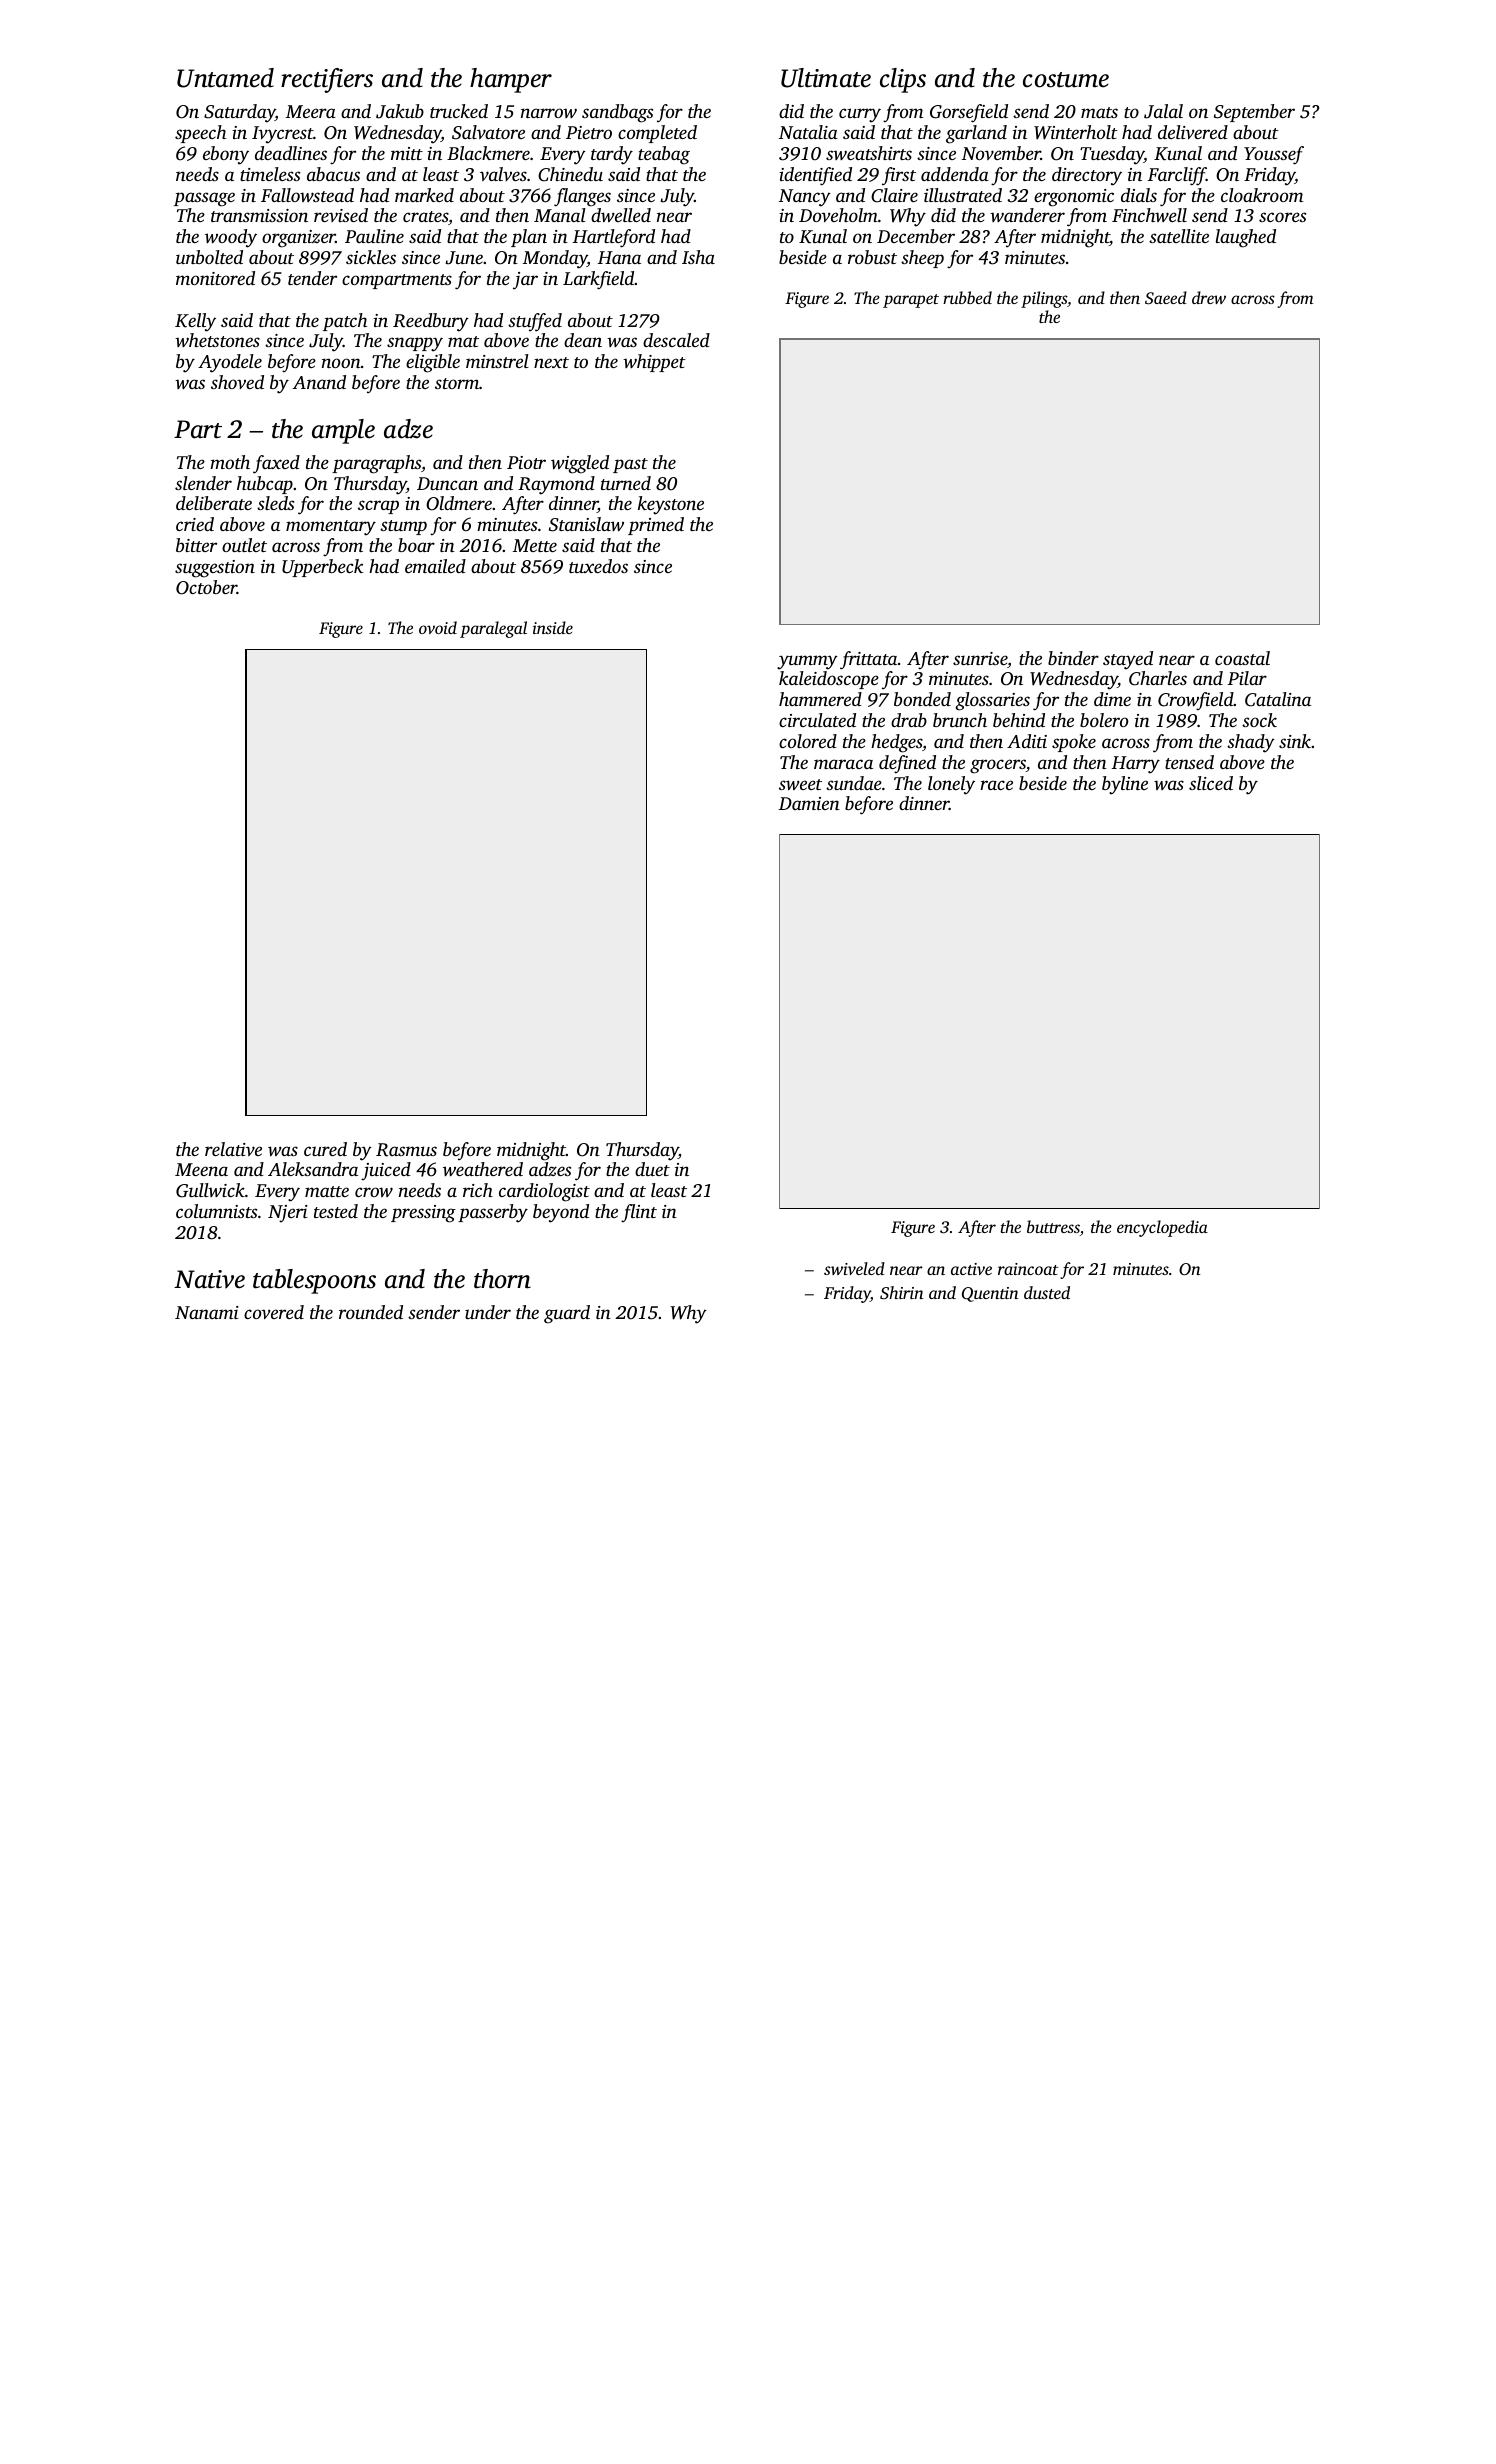 This screenshot has width=1496, height=2464. What do you see at coordinates (1066, 80) in the screenshot?
I see `costume` at bounding box center [1066, 80].
